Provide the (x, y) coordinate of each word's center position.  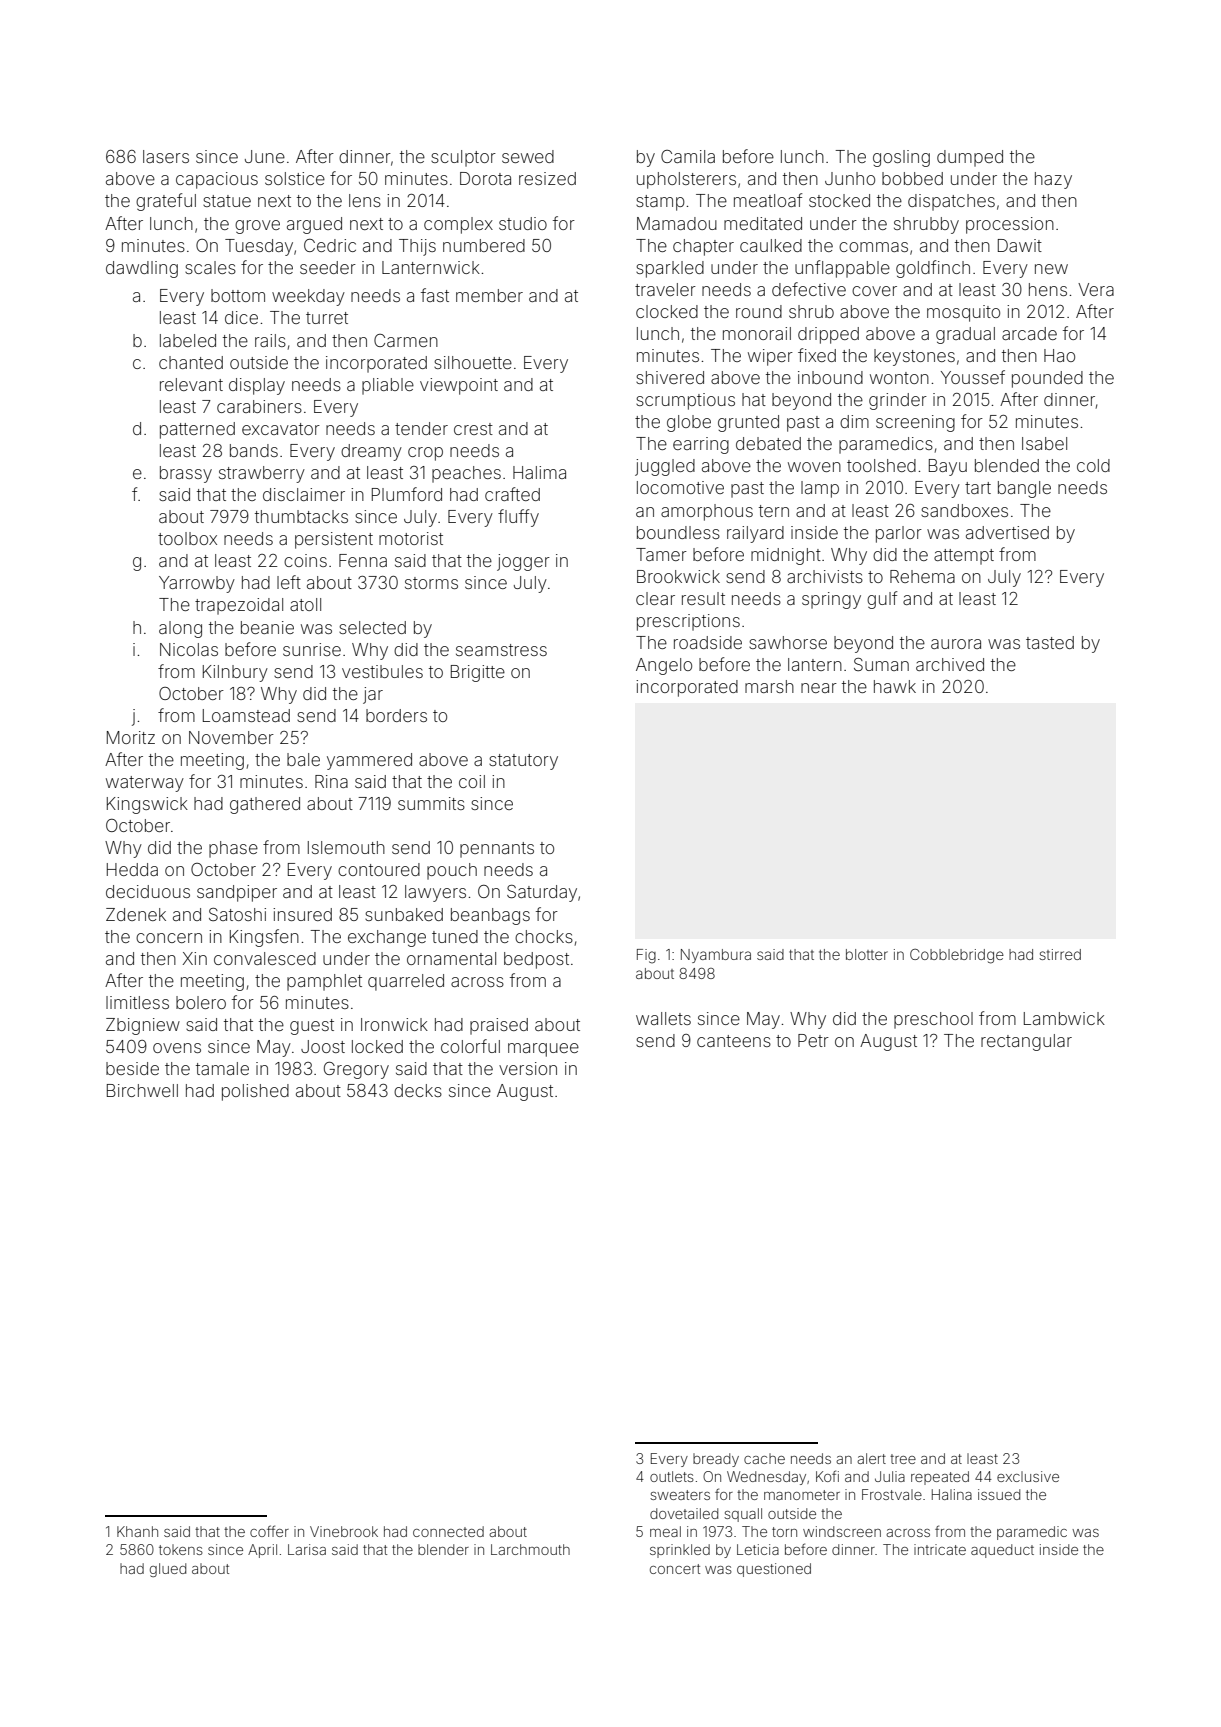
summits (431, 803)
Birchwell (142, 1090)
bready (716, 1460)
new (1051, 269)
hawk (895, 686)
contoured (379, 869)
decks (418, 1090)
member (489, 295)
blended (1007, 465)
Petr (813, 1040)
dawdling (142, 269)
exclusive (1028, 1476)
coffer (269, 1531)
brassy (186, 474)
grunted (748, 423)
